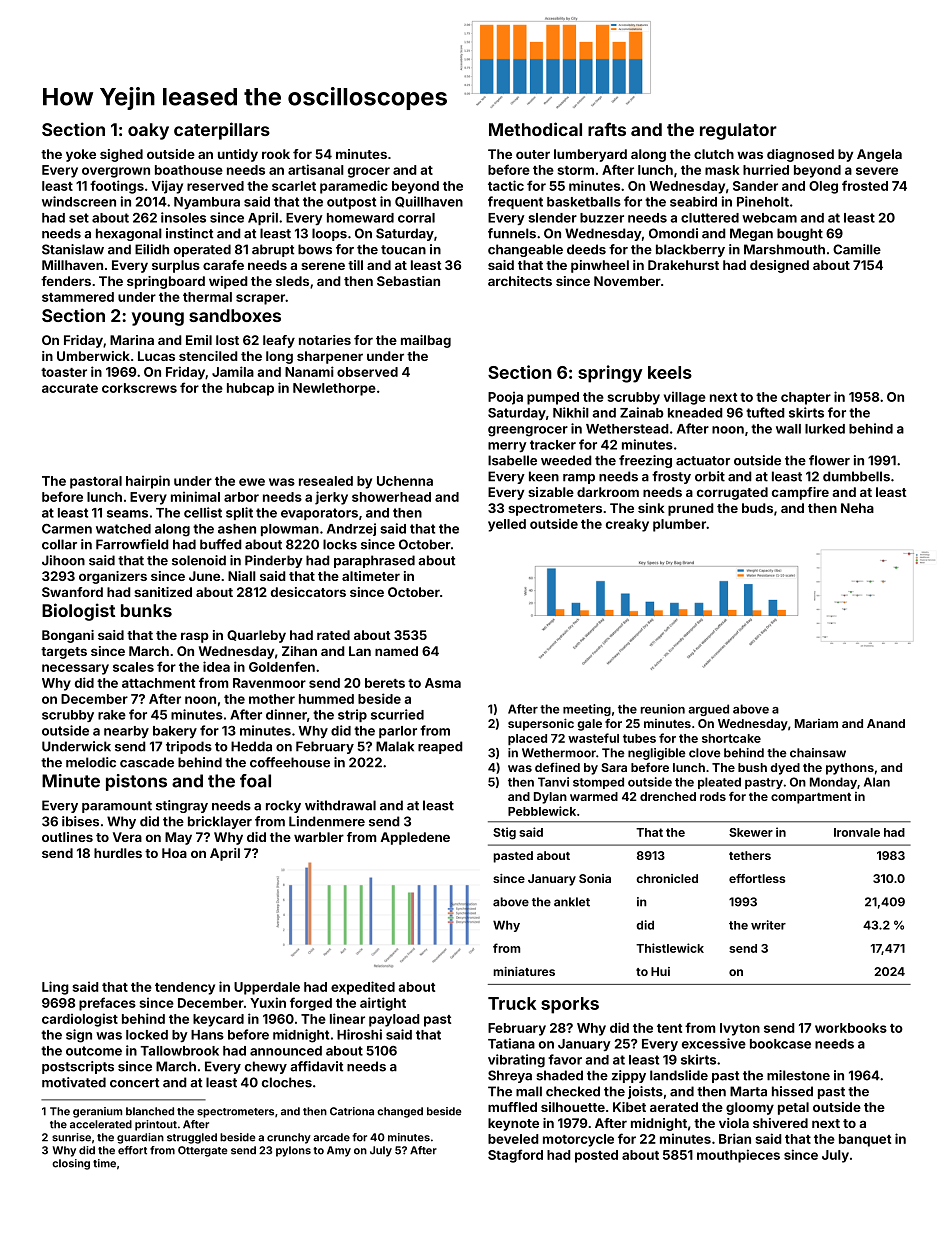  What do you see at coordinates (535, 129) in the page?
I see `Methodical` at bounding box center [535, 129].
